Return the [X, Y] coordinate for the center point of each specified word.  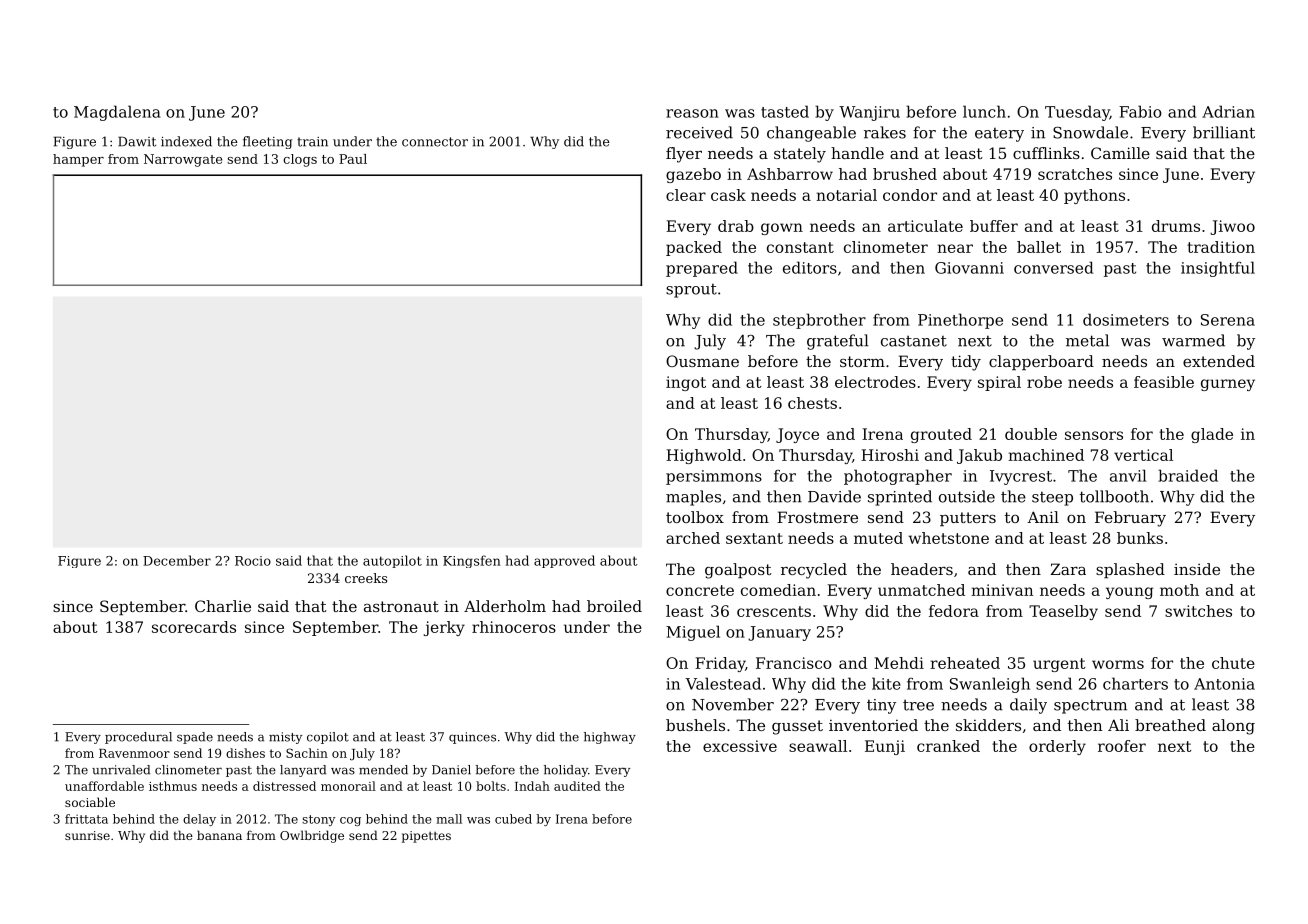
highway [610, 738]
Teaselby [1063, 612]
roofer [1122, 746]
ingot [686, 383]
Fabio [1140, 111]
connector [435, 142]
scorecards [194, 627]
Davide [834, 496]
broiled [614, 606]
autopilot [392, 561]
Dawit [137, 141]
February [1130, 519]
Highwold [704, 456]
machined [1046, 455]
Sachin [307, 753]
